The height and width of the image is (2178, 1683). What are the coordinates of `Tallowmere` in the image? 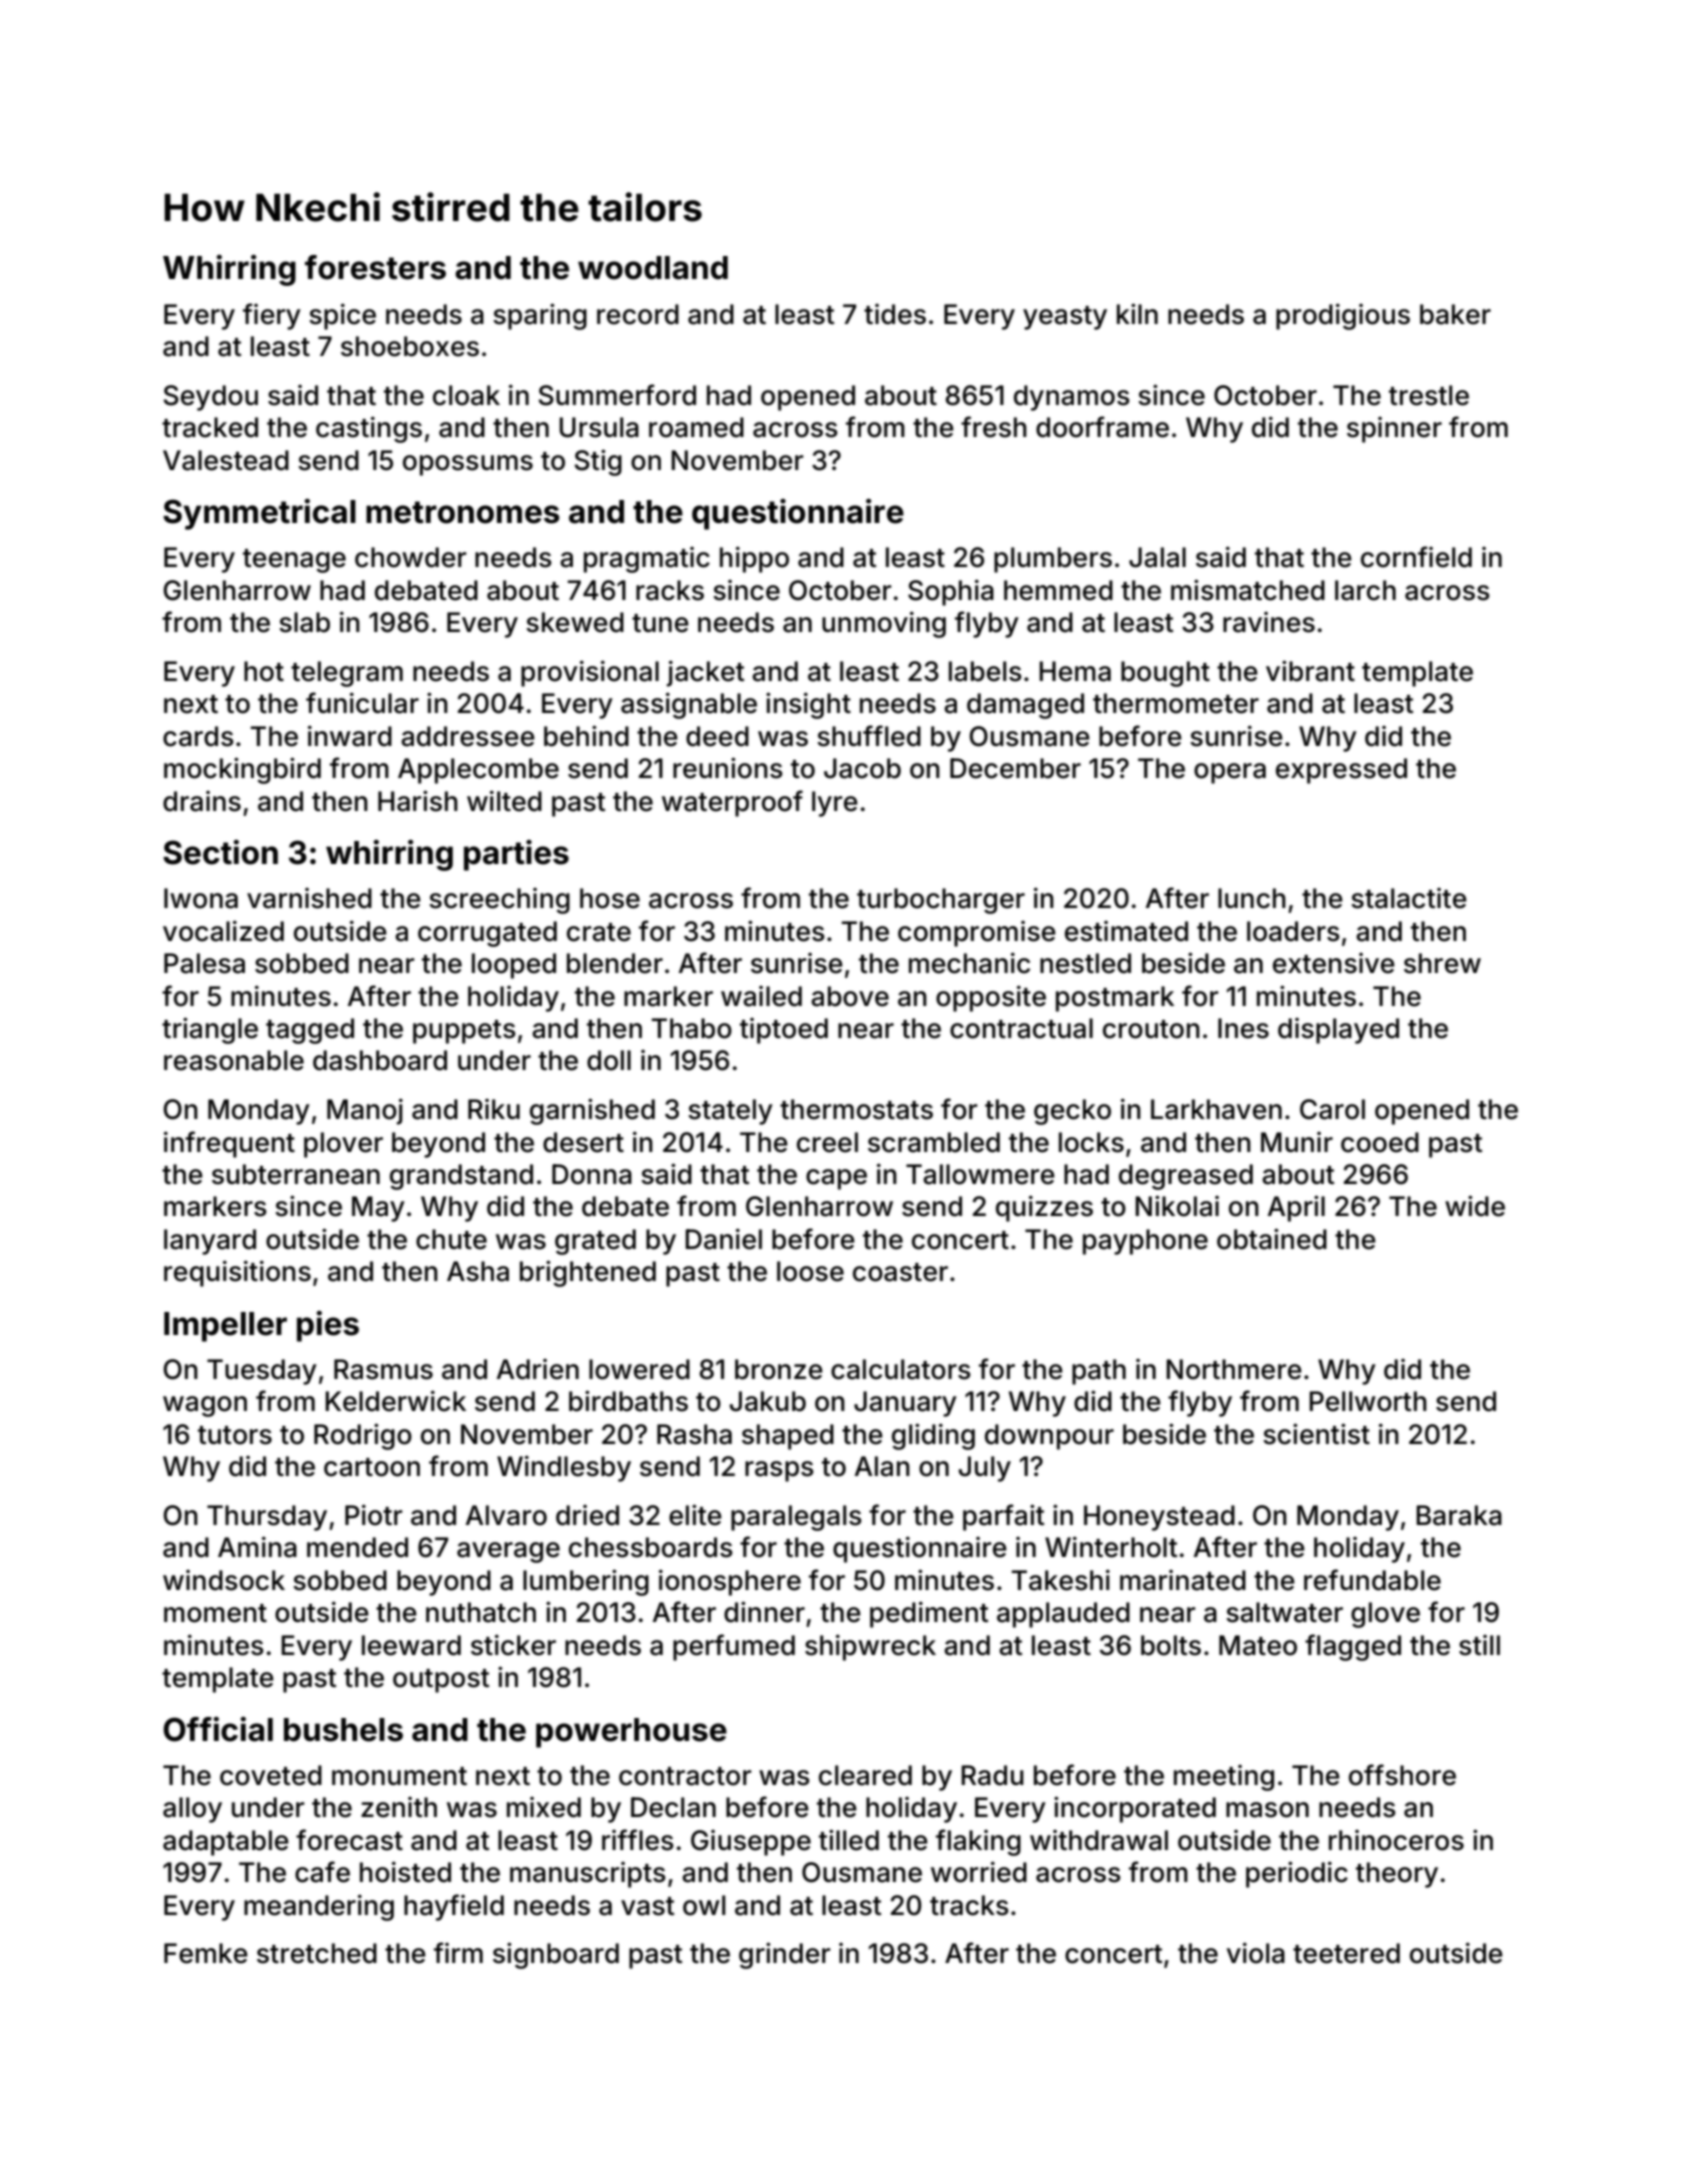 It's located at (980, 1174).
